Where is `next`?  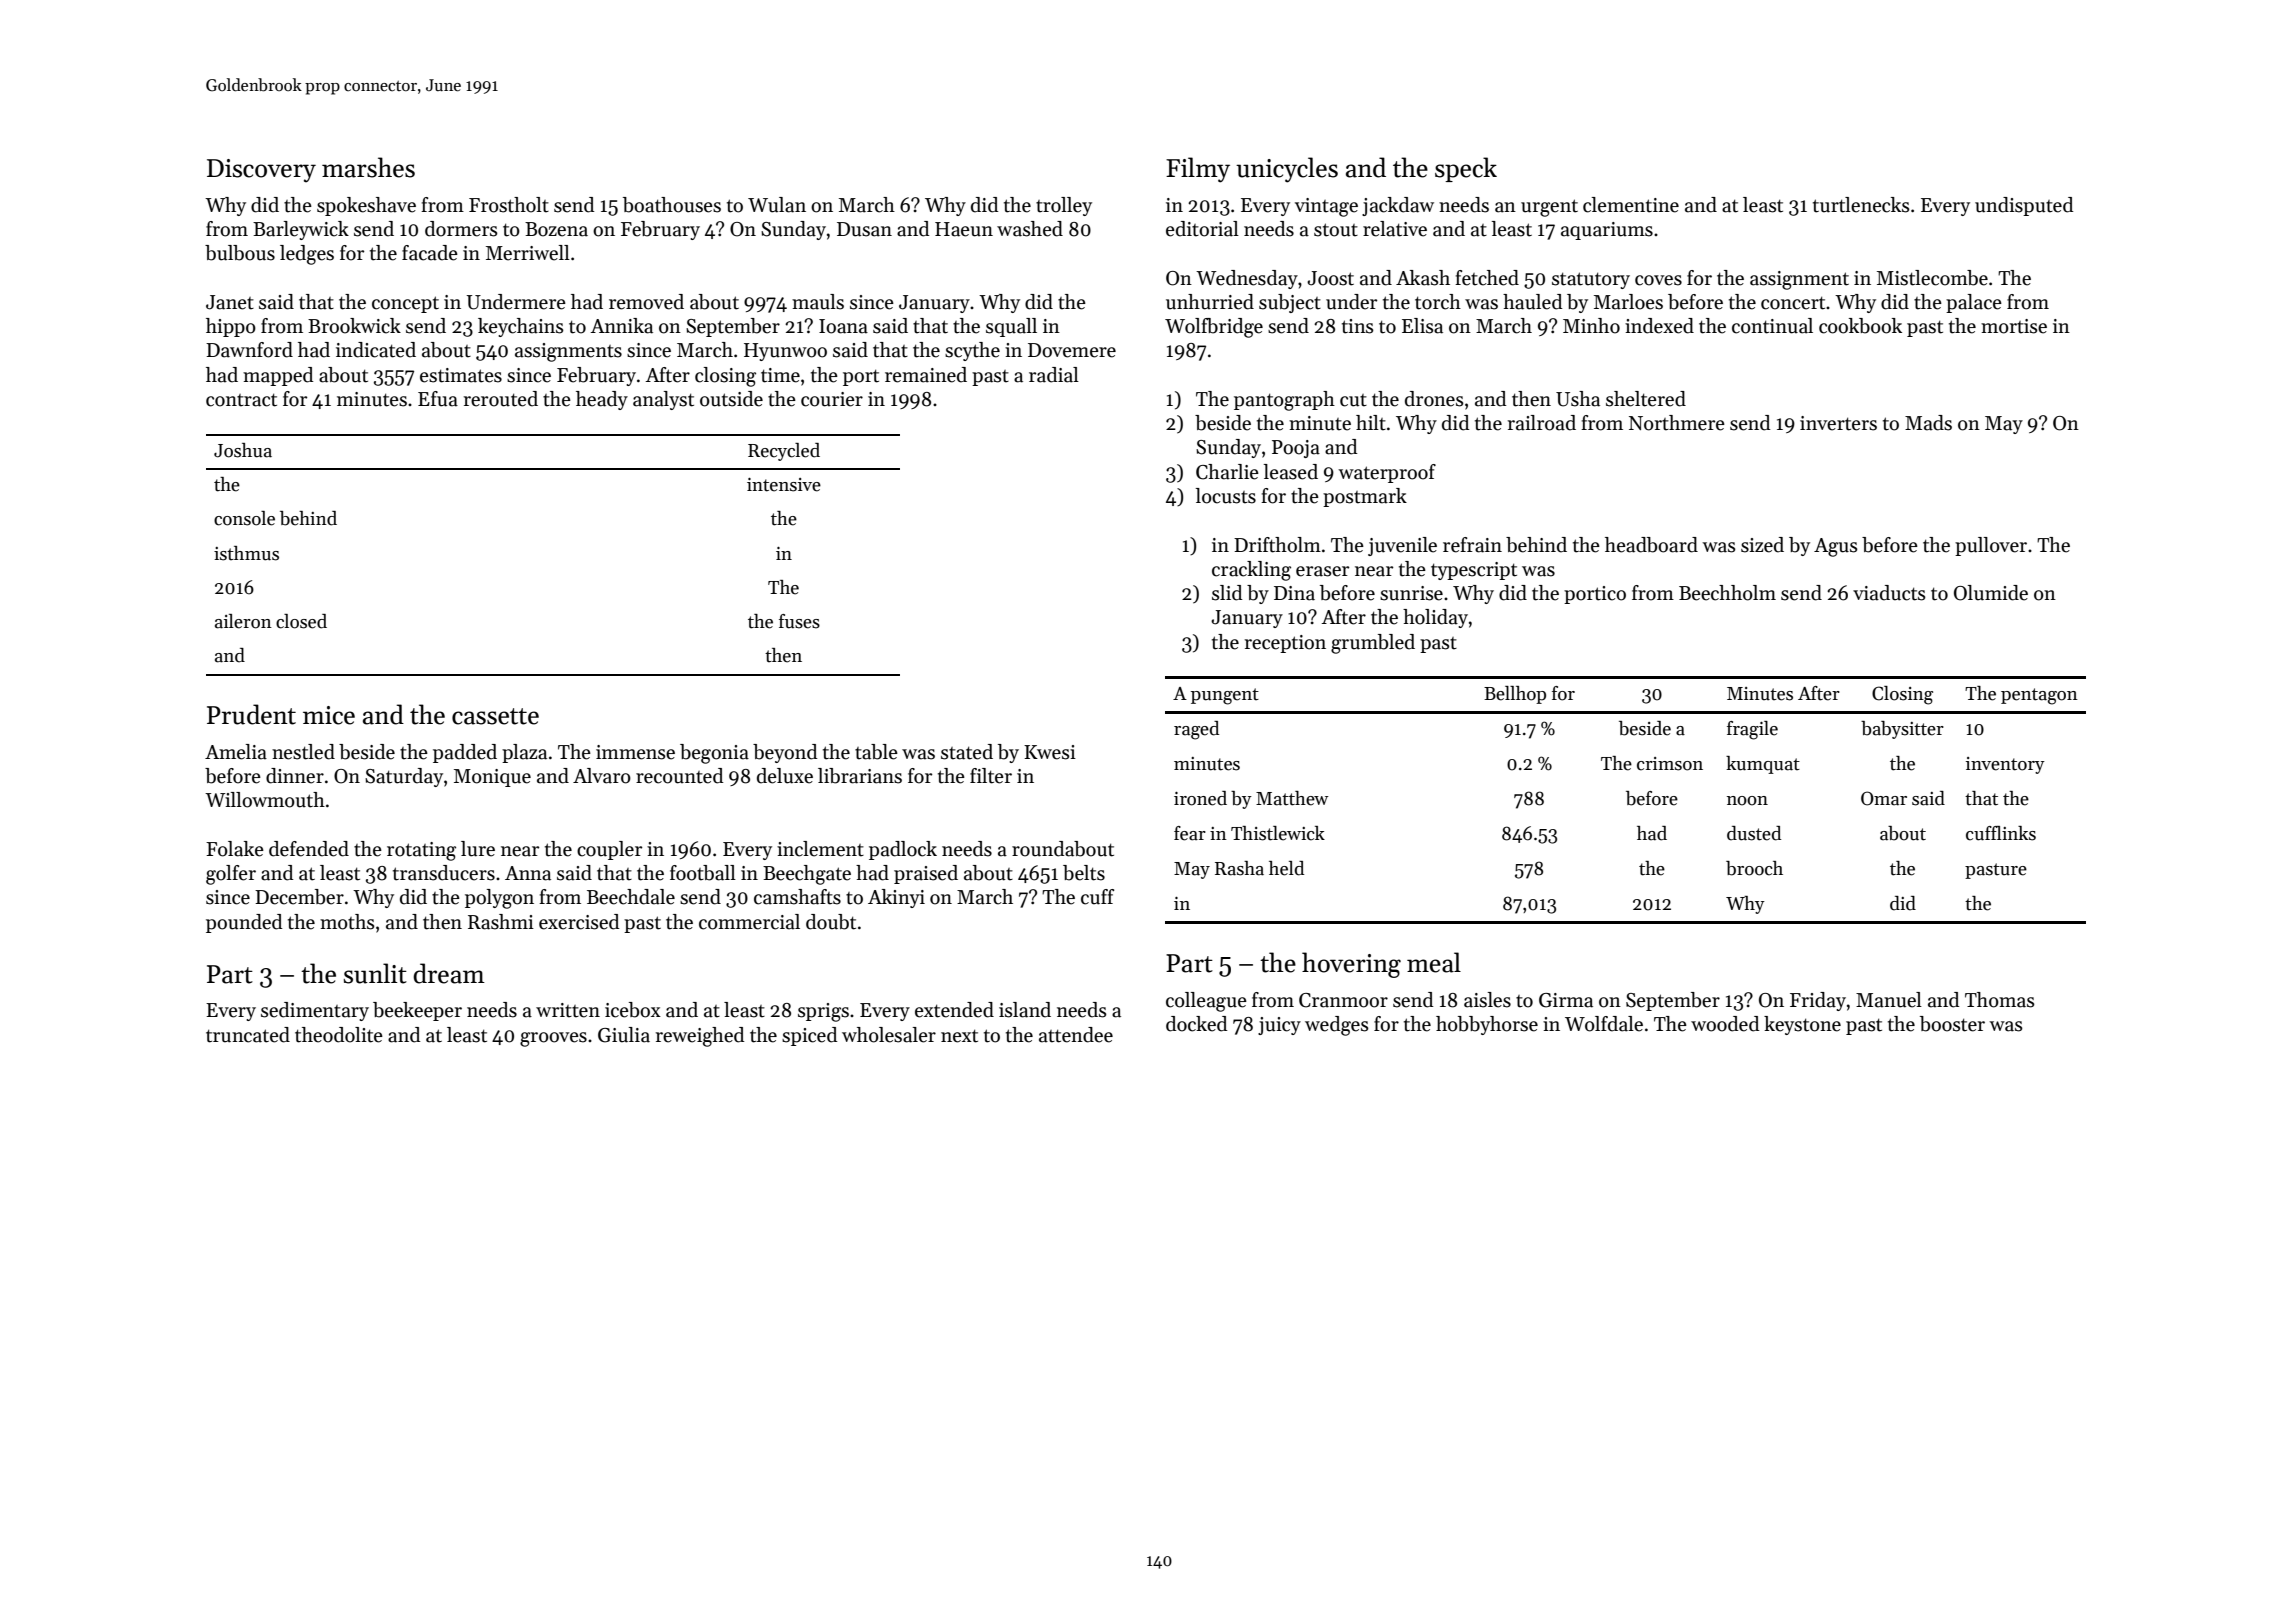
next is located at coordinates (959, 1036).
